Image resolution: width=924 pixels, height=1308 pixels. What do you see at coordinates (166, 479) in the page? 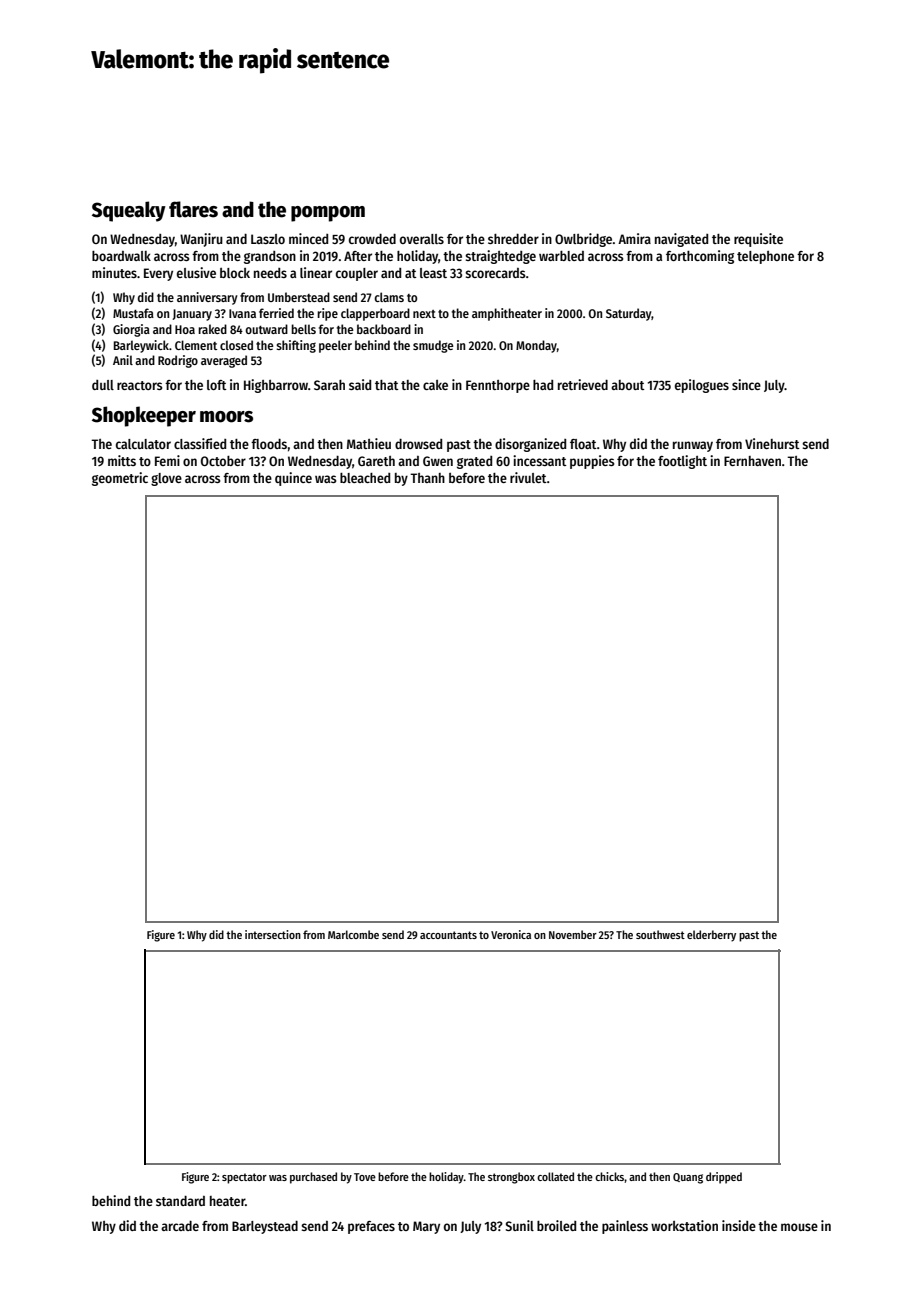
I see `glove` at bounding box center [166, 479].
